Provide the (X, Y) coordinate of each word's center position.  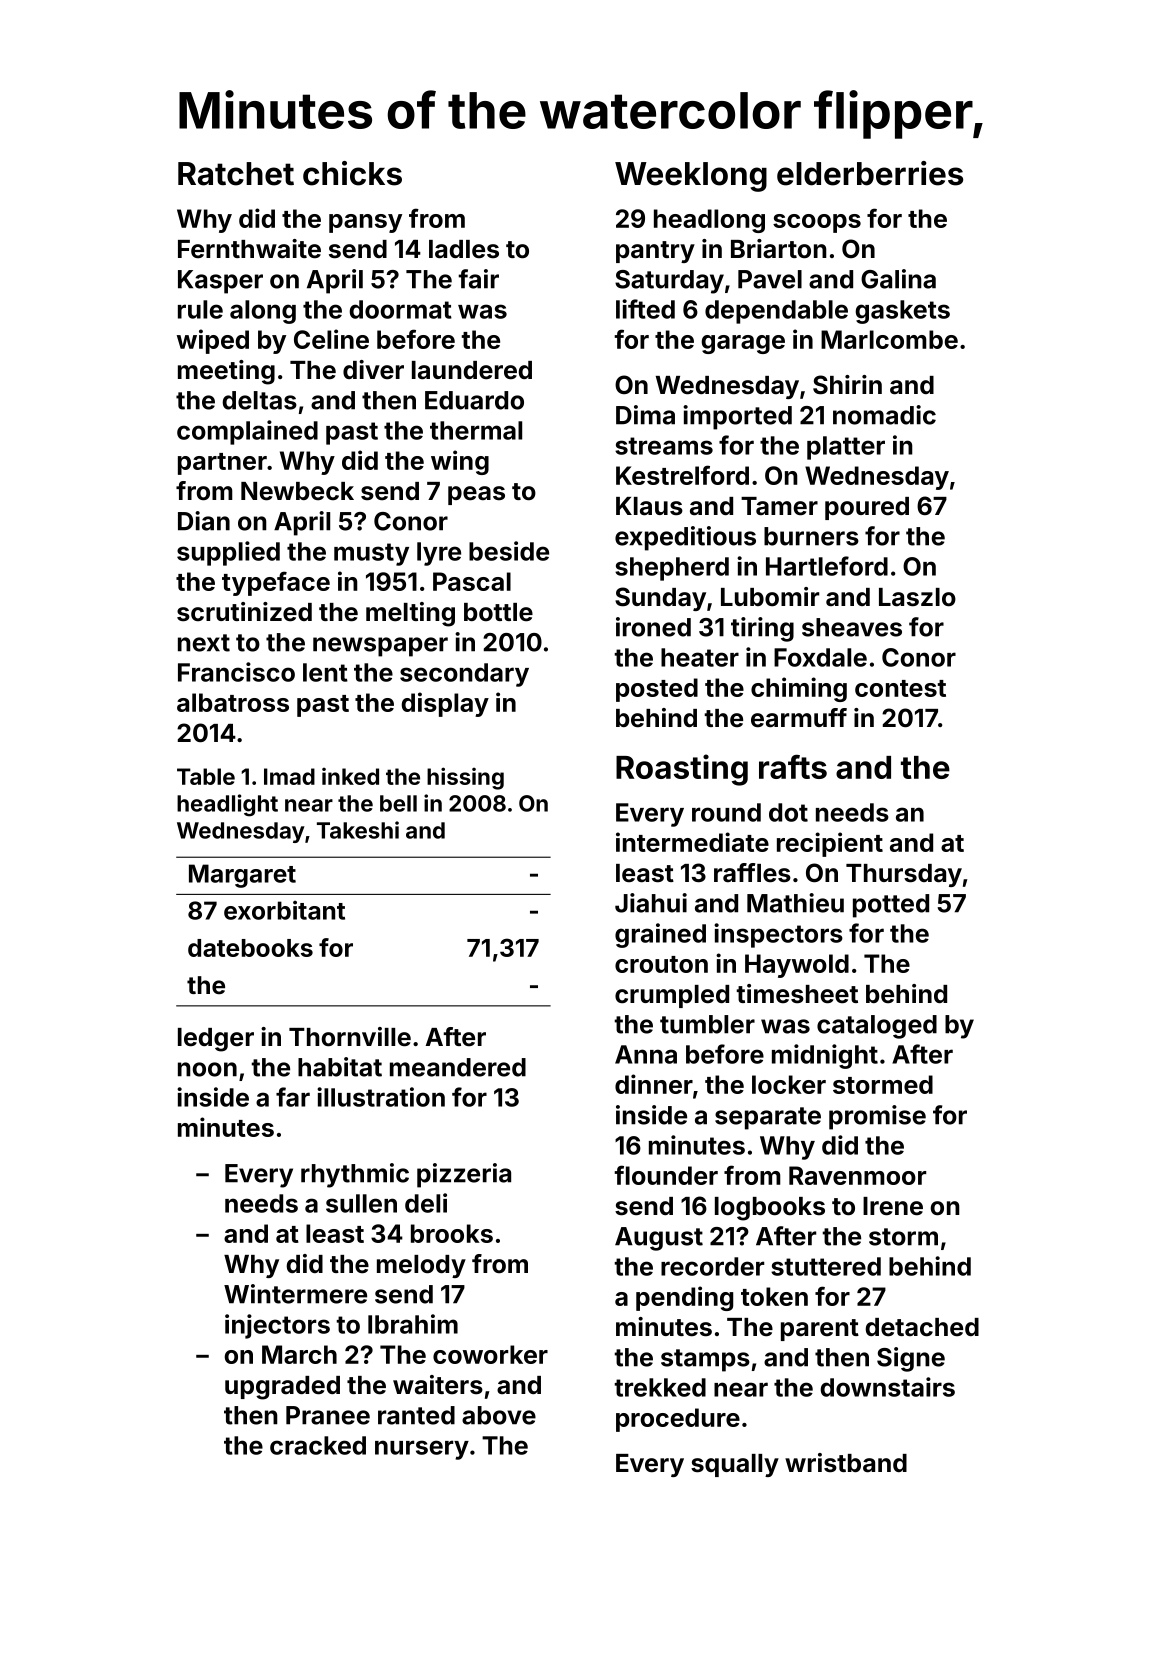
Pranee (328, 1415)
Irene (893, 1206)
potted (891, 906)
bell (398, 803)
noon (207, 1069)
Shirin (847, 385)
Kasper (220, 282)
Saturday (669, 282)
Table (206, 776)
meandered (458, 1067)
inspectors (778, 935)
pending (684, 1298)
